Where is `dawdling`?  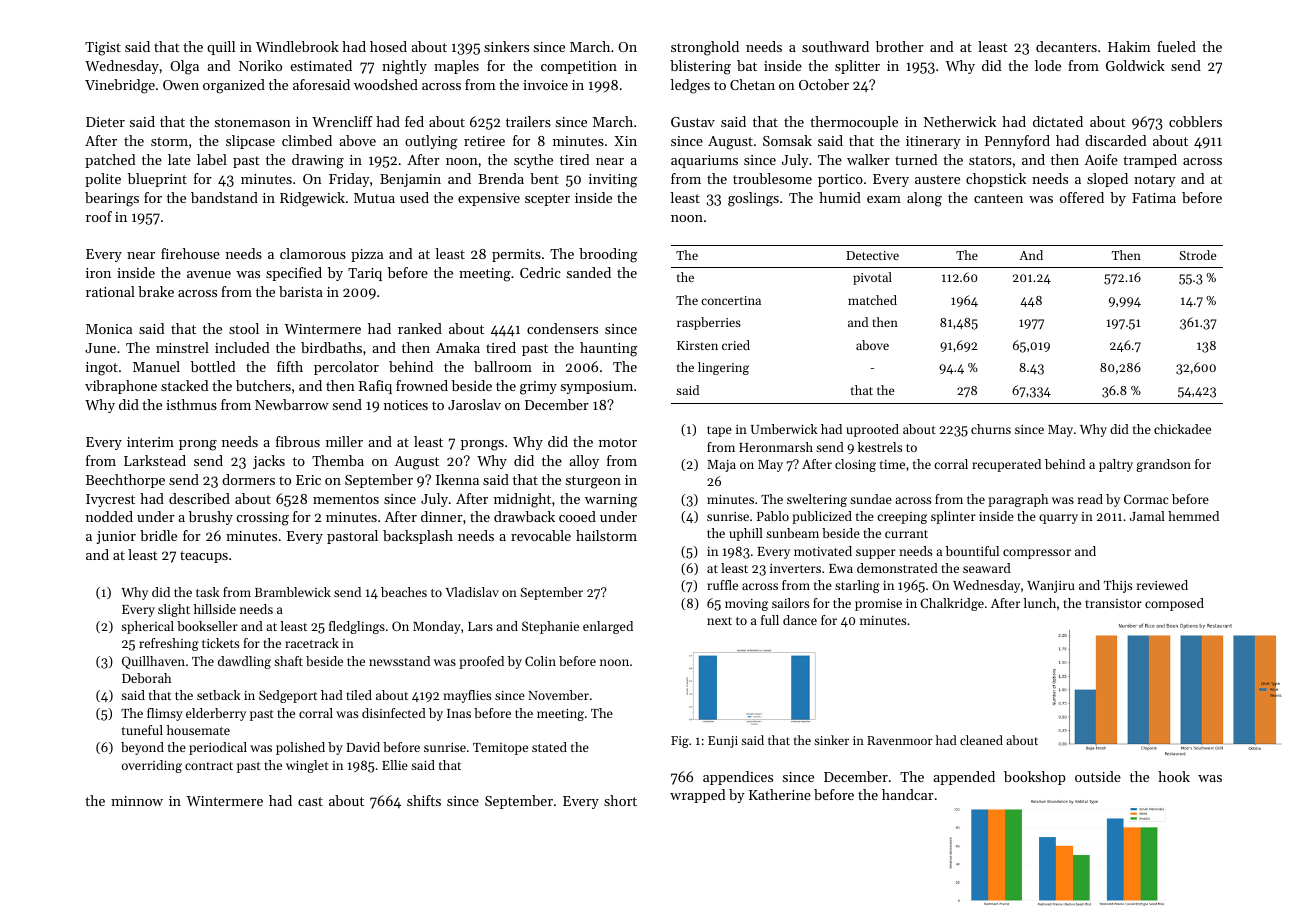 dawdling is located at coordinates (244, 662).
